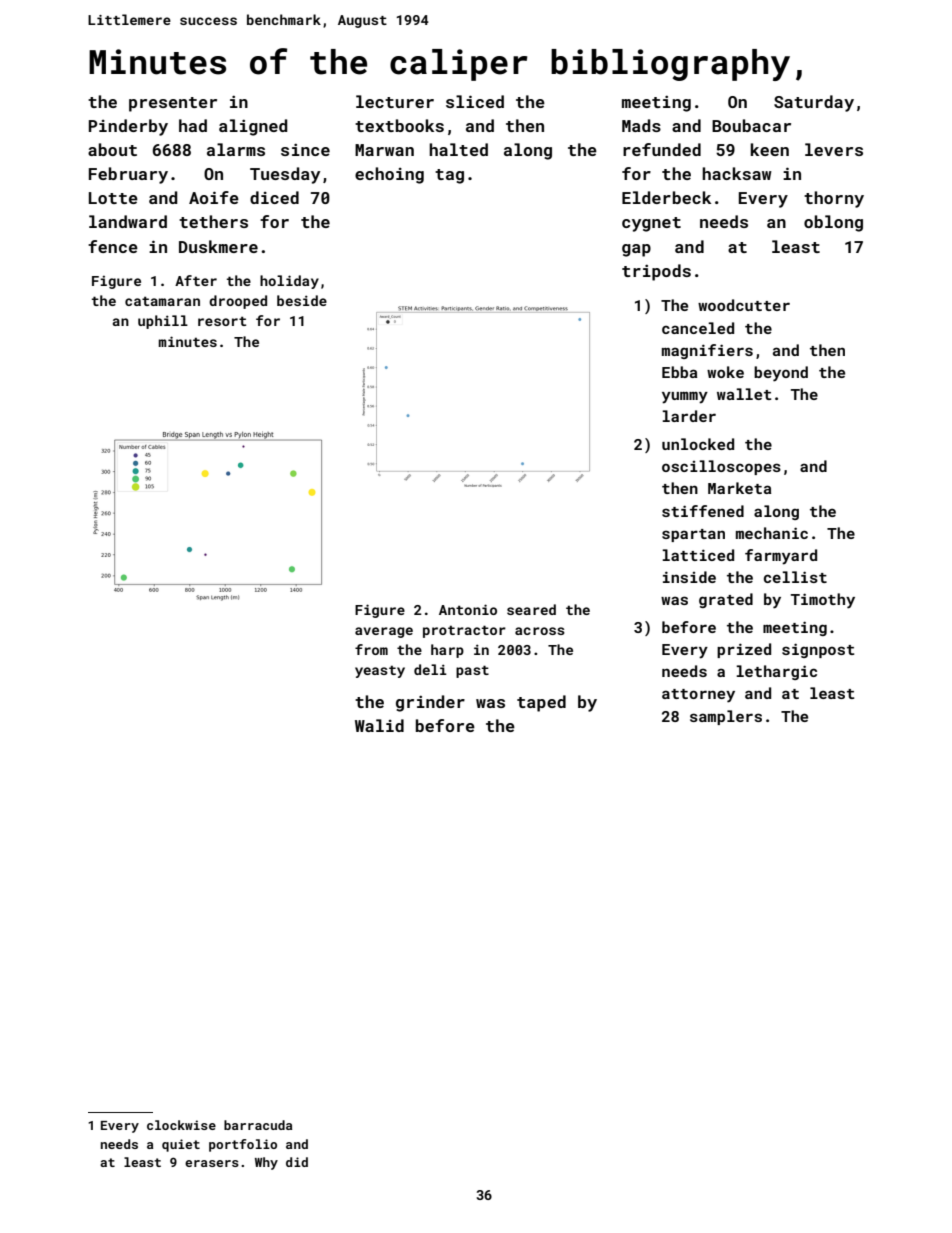 This image has height=1233, width=952. I want to click on Elderbeck, so click(666, 197).
